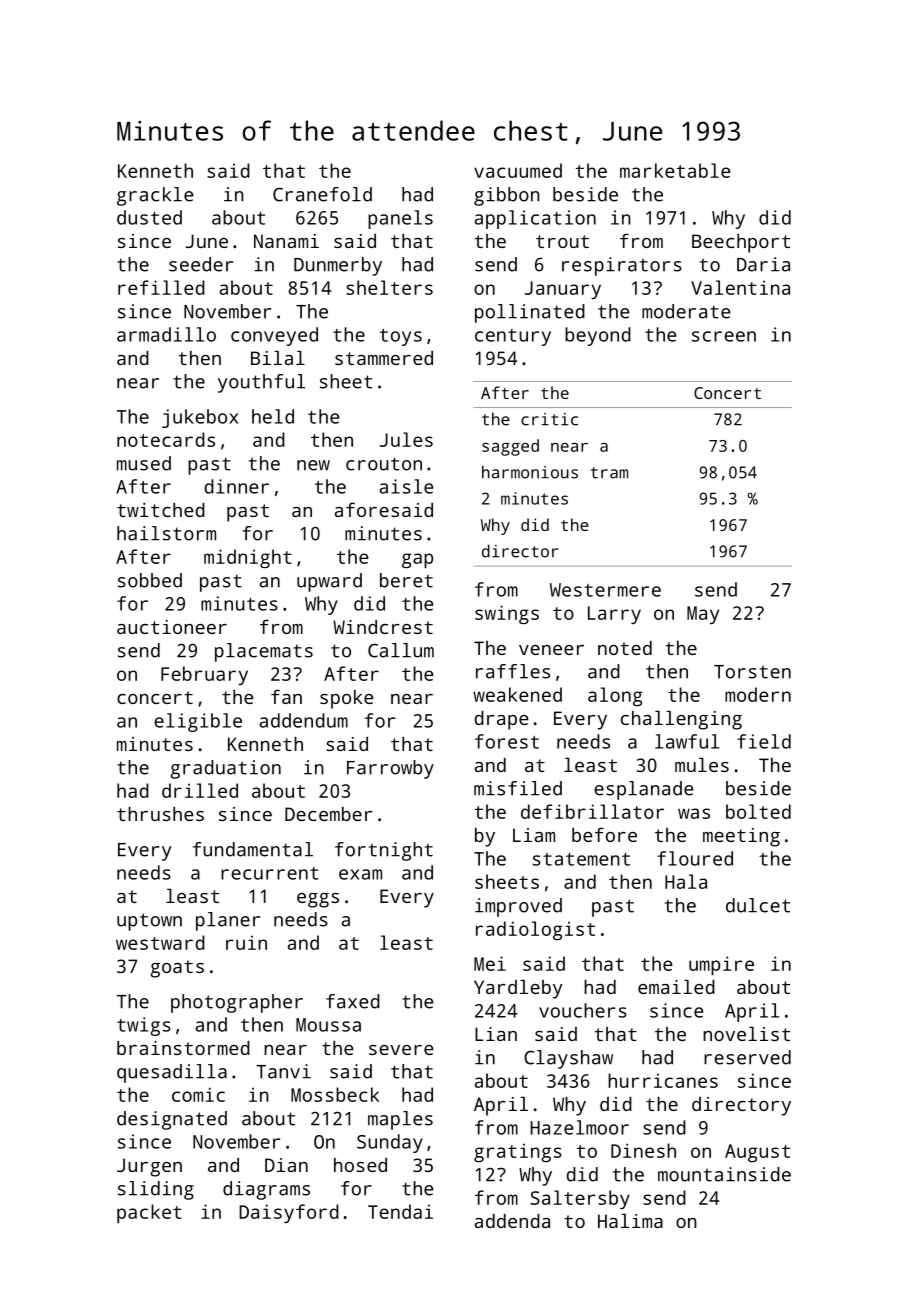  I want to click on new, so click(313, 465).
